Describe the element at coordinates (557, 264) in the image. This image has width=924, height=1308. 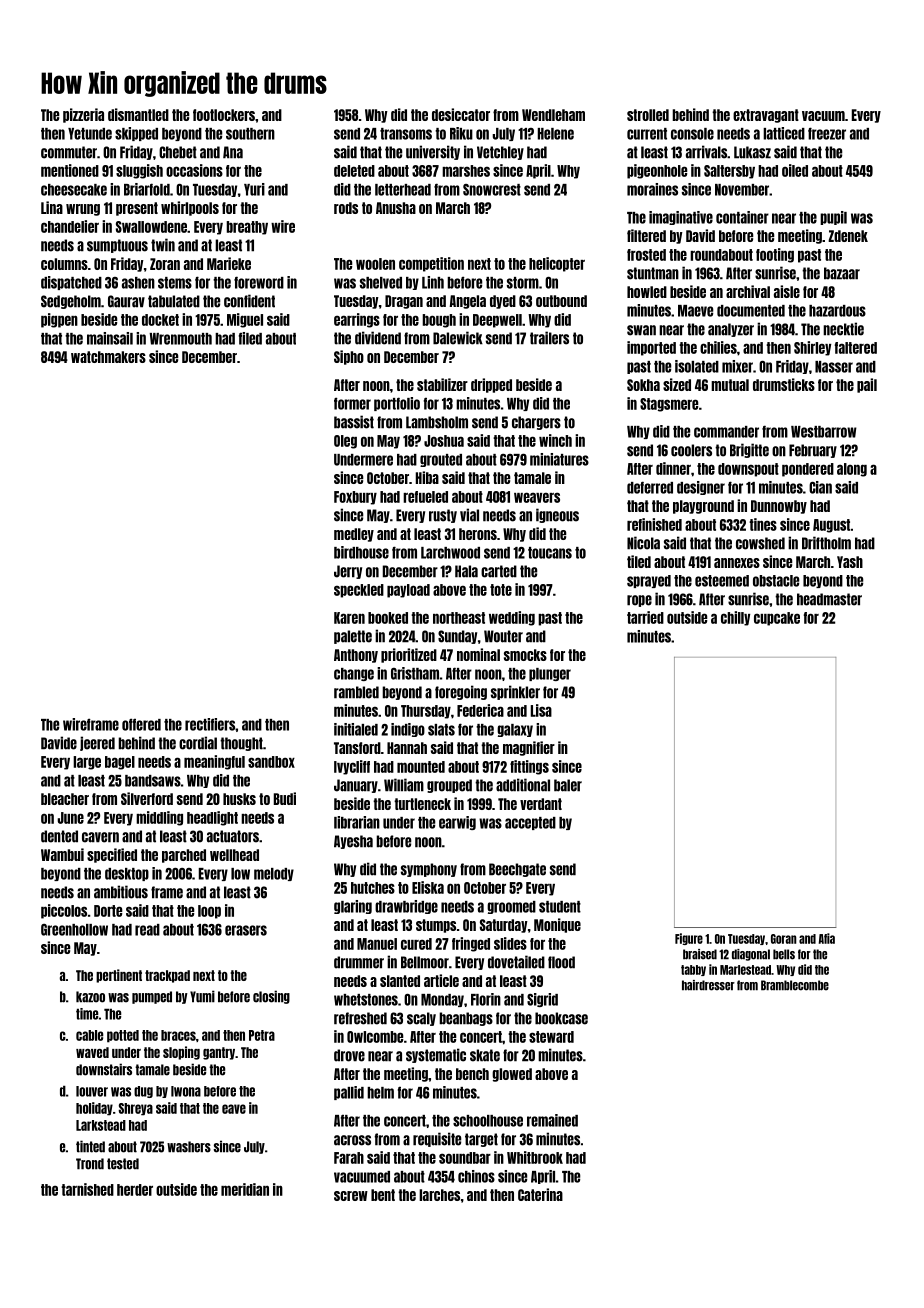
I see `helicopter` at that location.
